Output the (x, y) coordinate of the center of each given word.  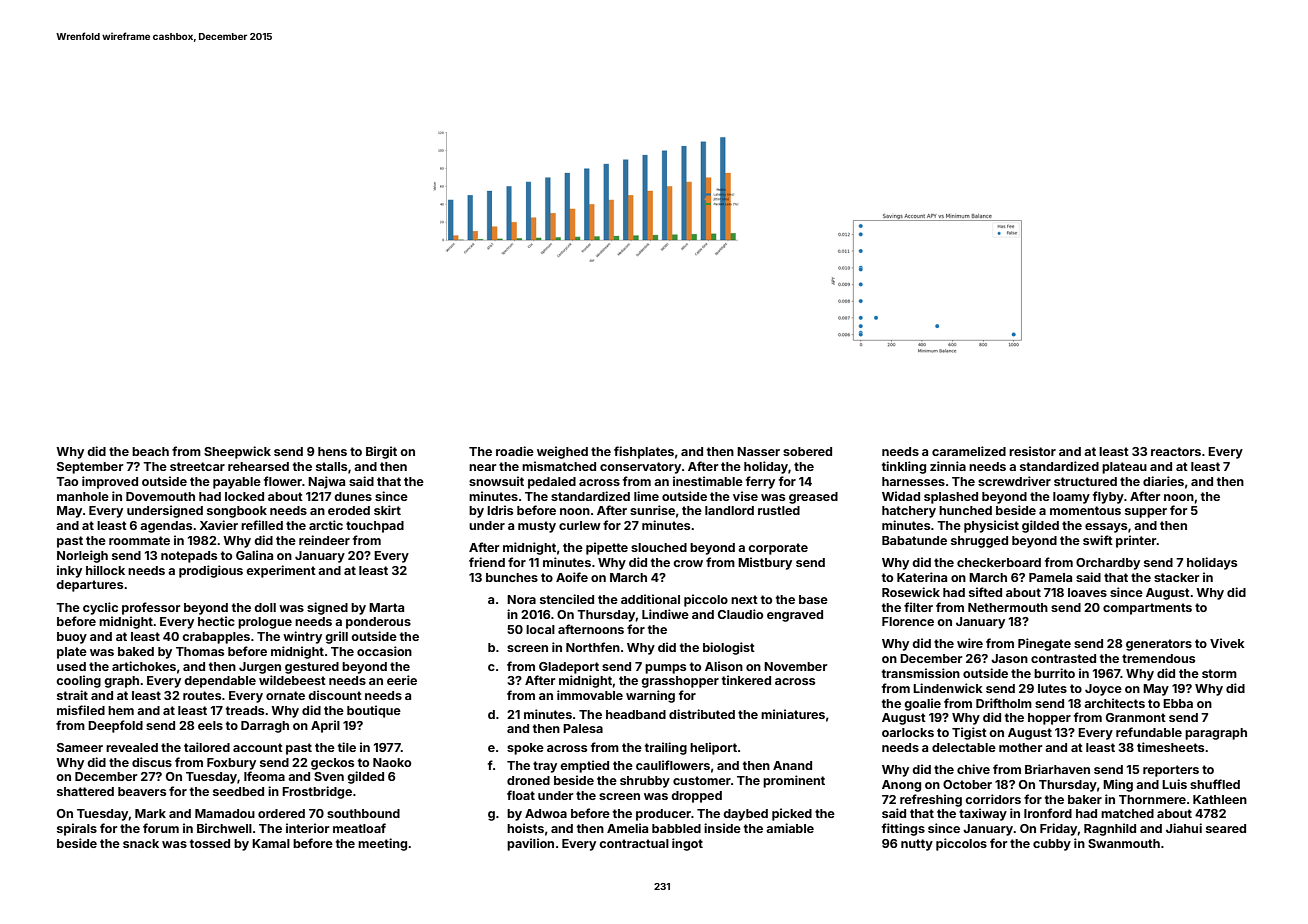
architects (1114, 703)
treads (245, 710)
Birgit (381, 452)
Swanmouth (1124, 843)
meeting (382, 844)
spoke (525, 749)
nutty (917, 845)
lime (646, 496)
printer (1136, 541)
